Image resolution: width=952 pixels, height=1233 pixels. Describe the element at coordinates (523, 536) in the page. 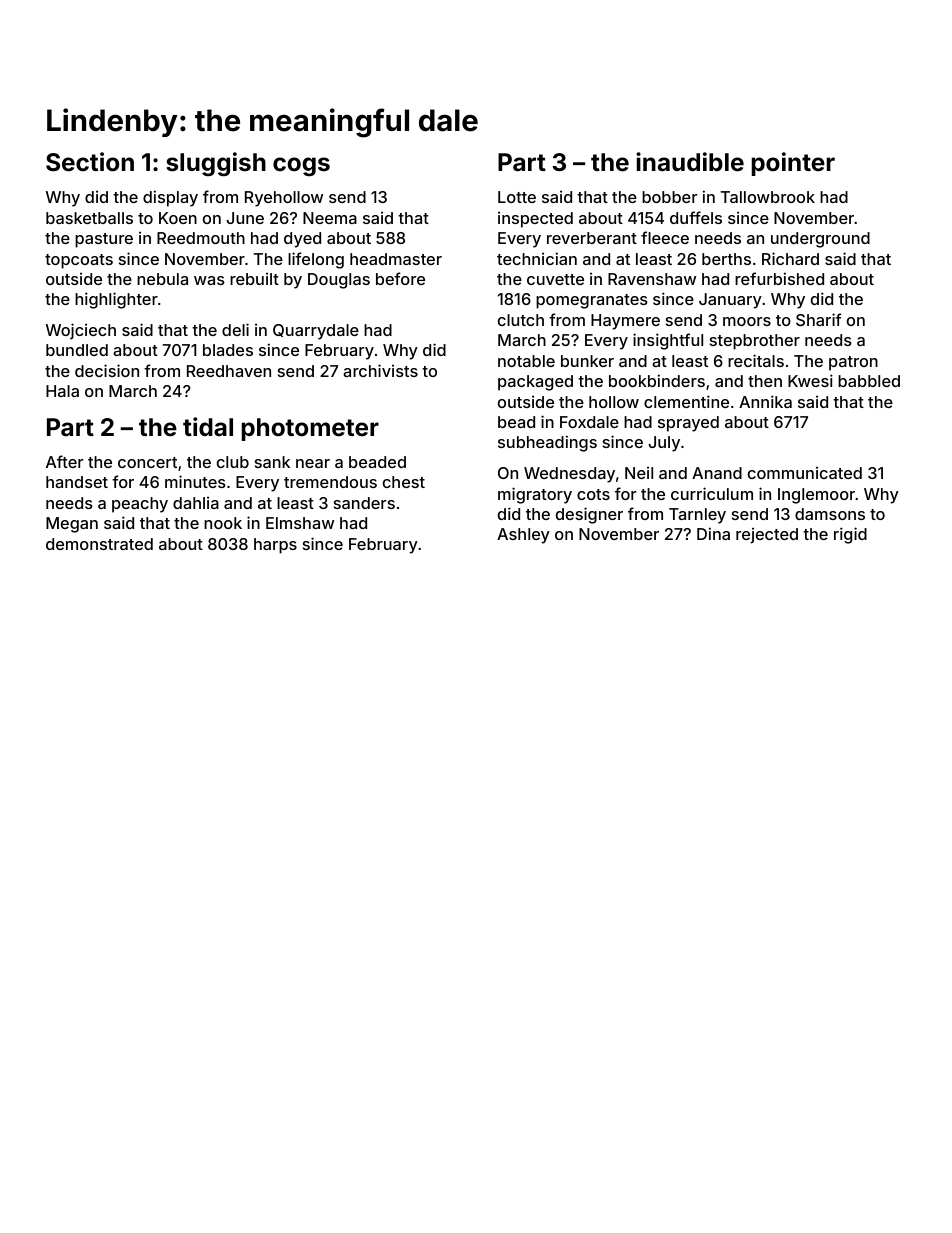

I see `Ashley` at that location.
